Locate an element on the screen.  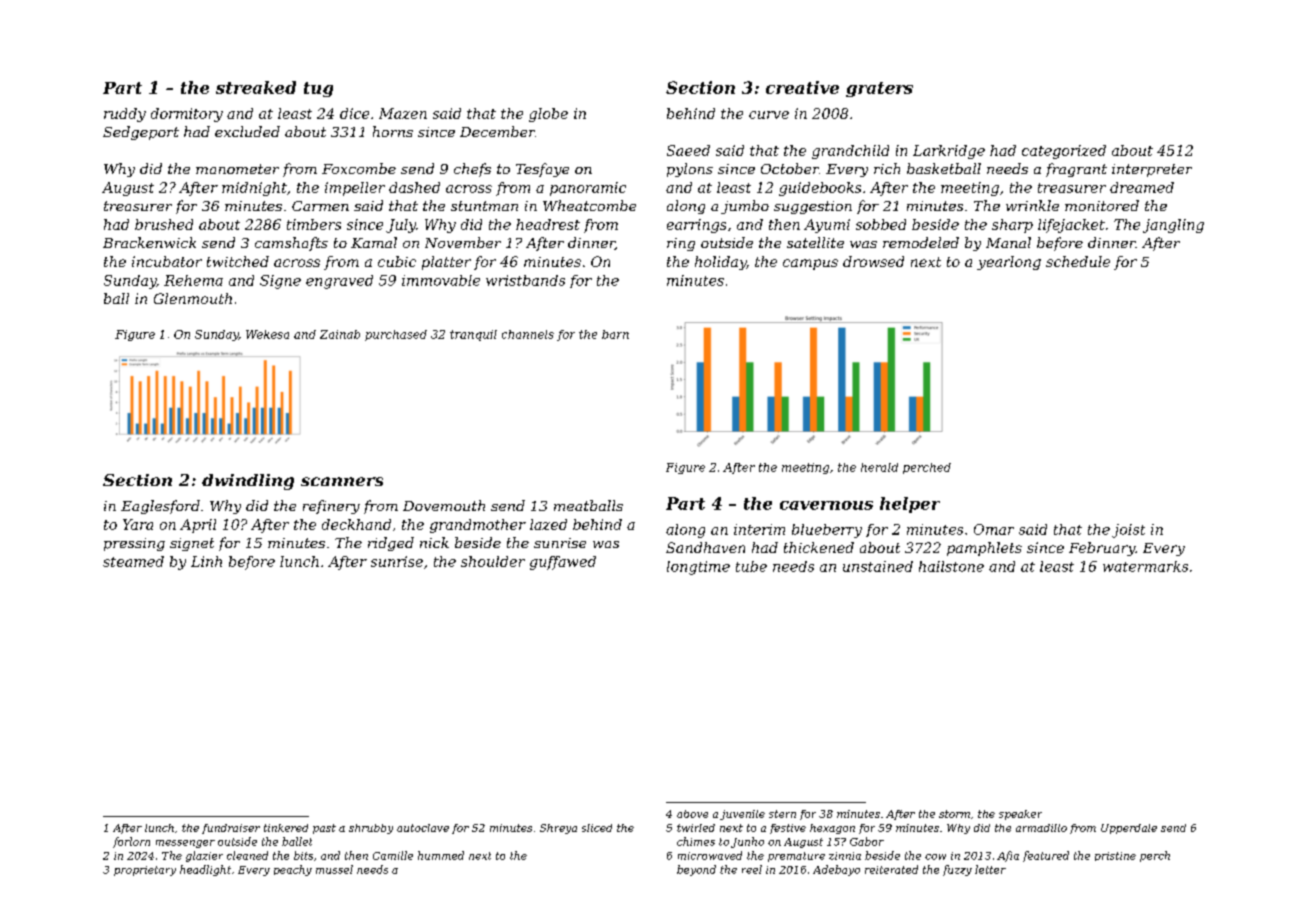
satellite is located at coordinates (815, 242).
